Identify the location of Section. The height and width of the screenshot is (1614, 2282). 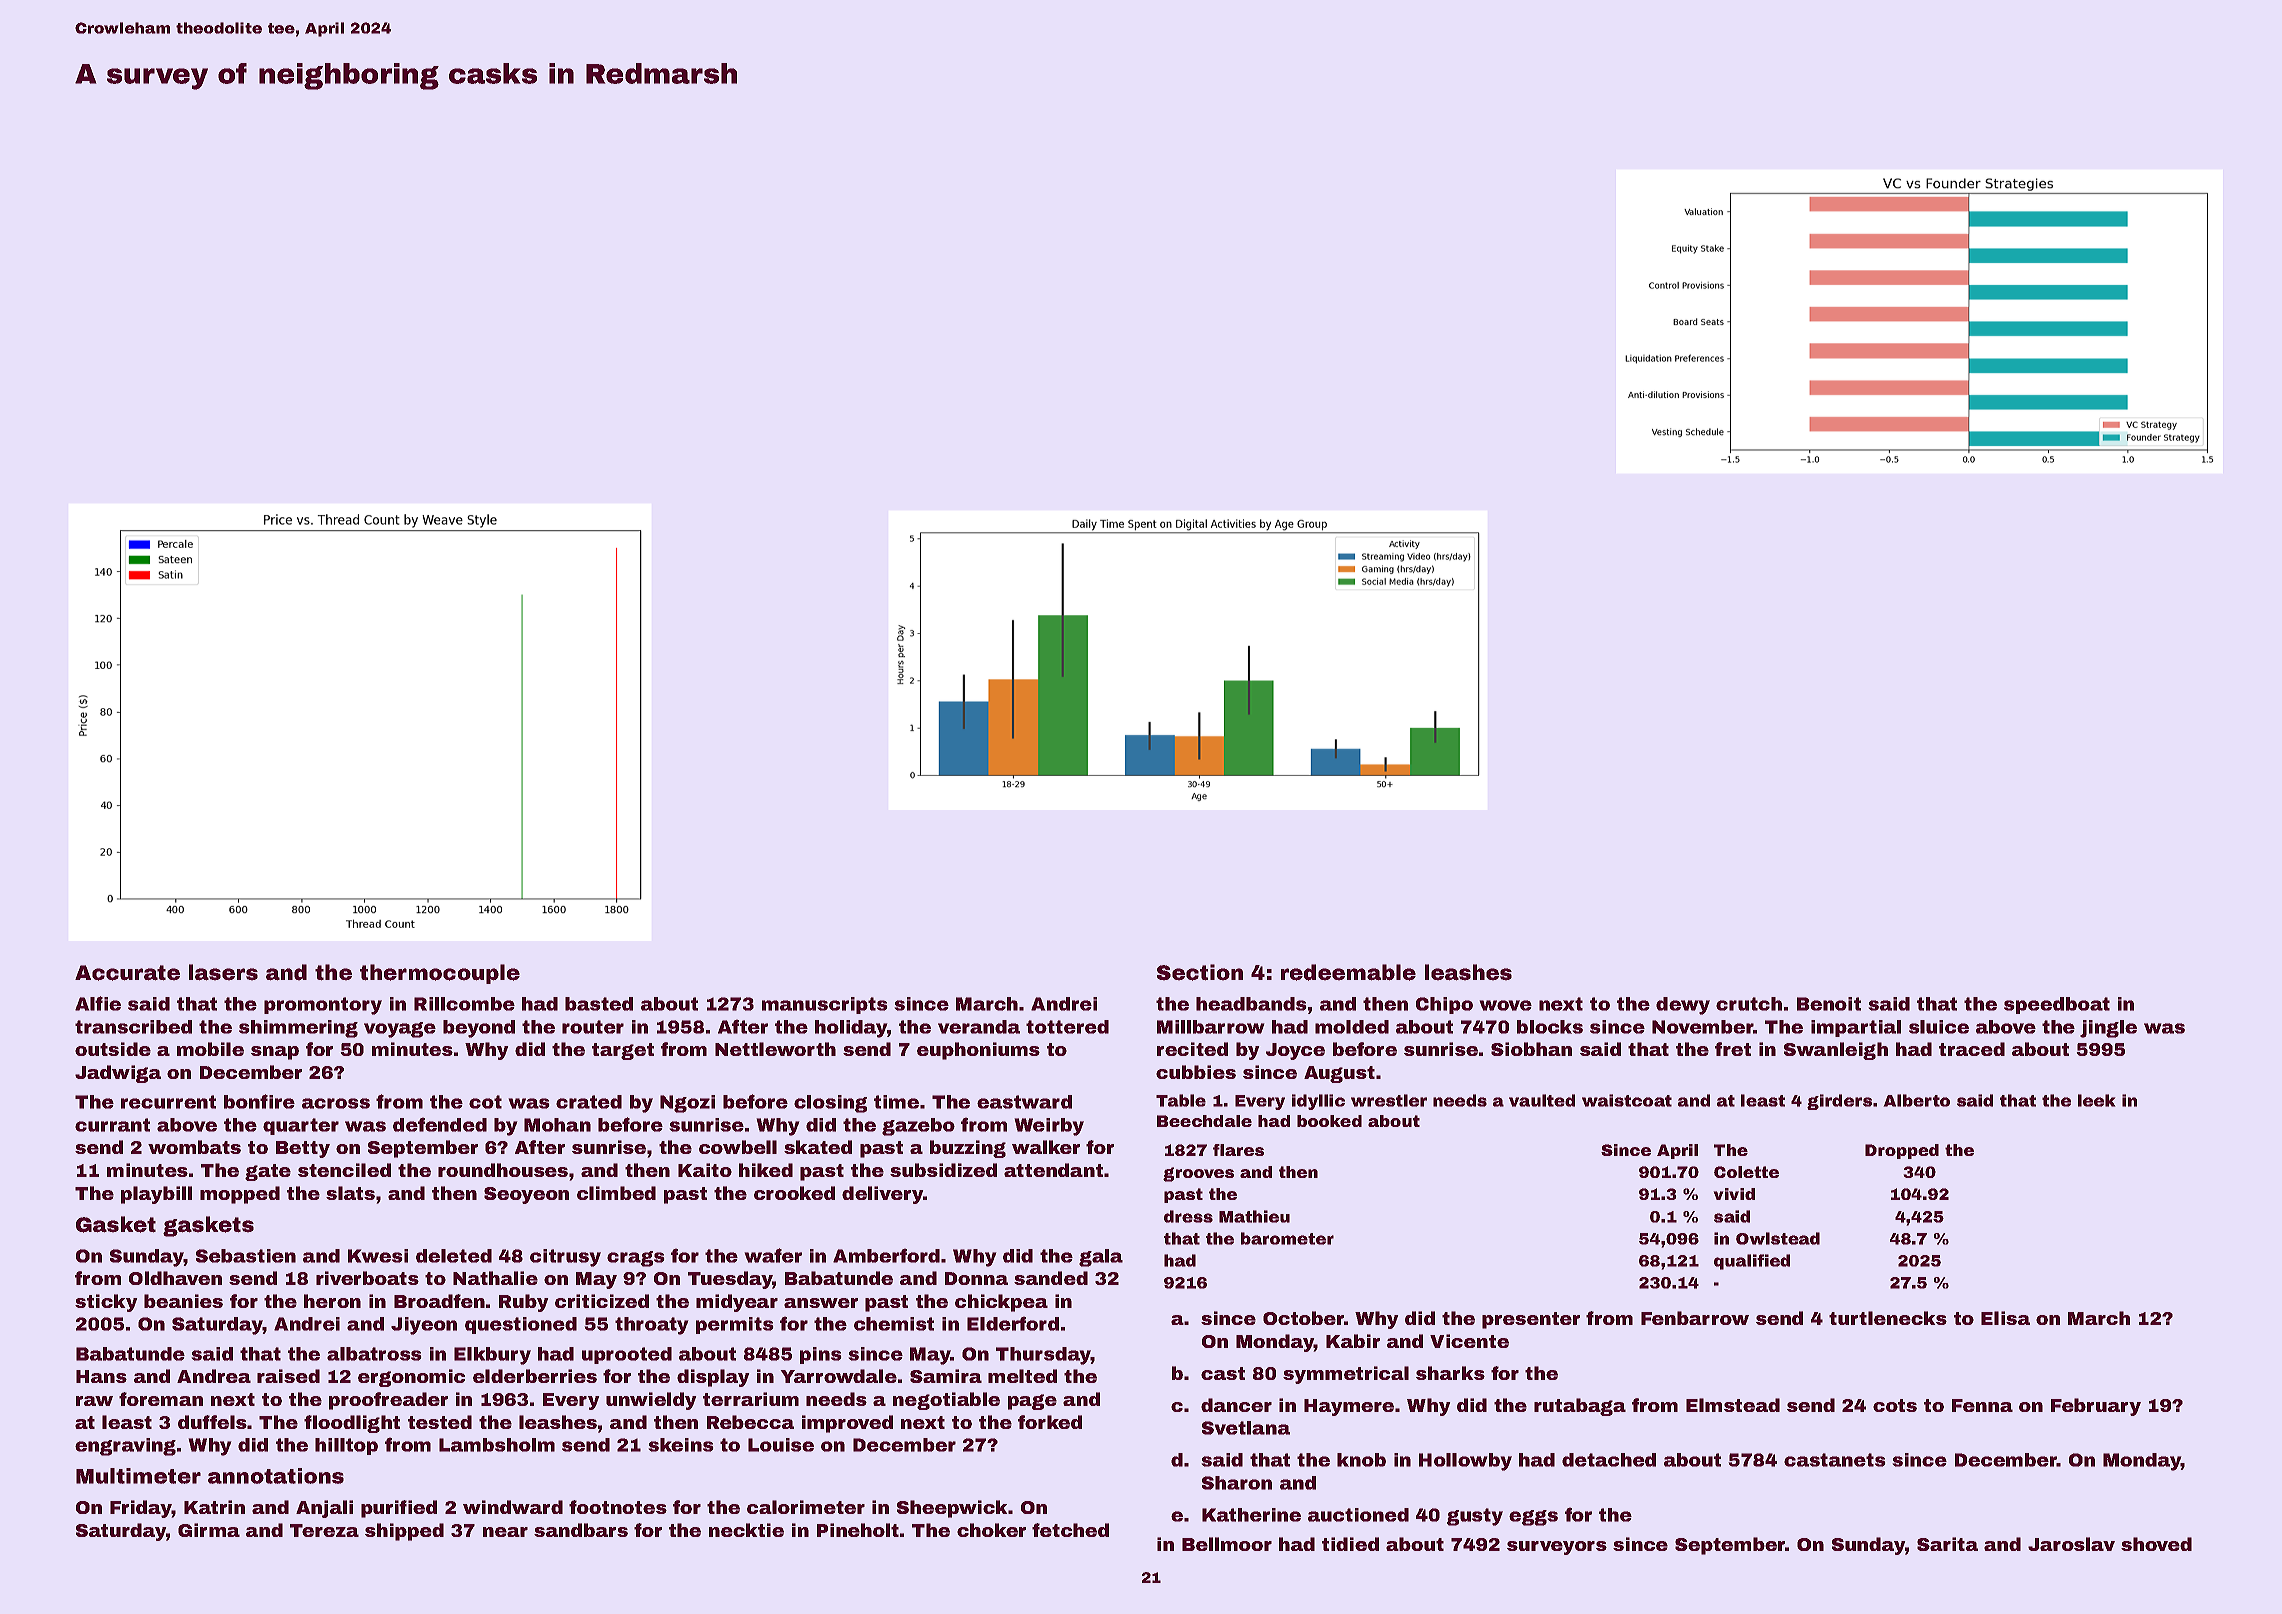
(1200, 972).
